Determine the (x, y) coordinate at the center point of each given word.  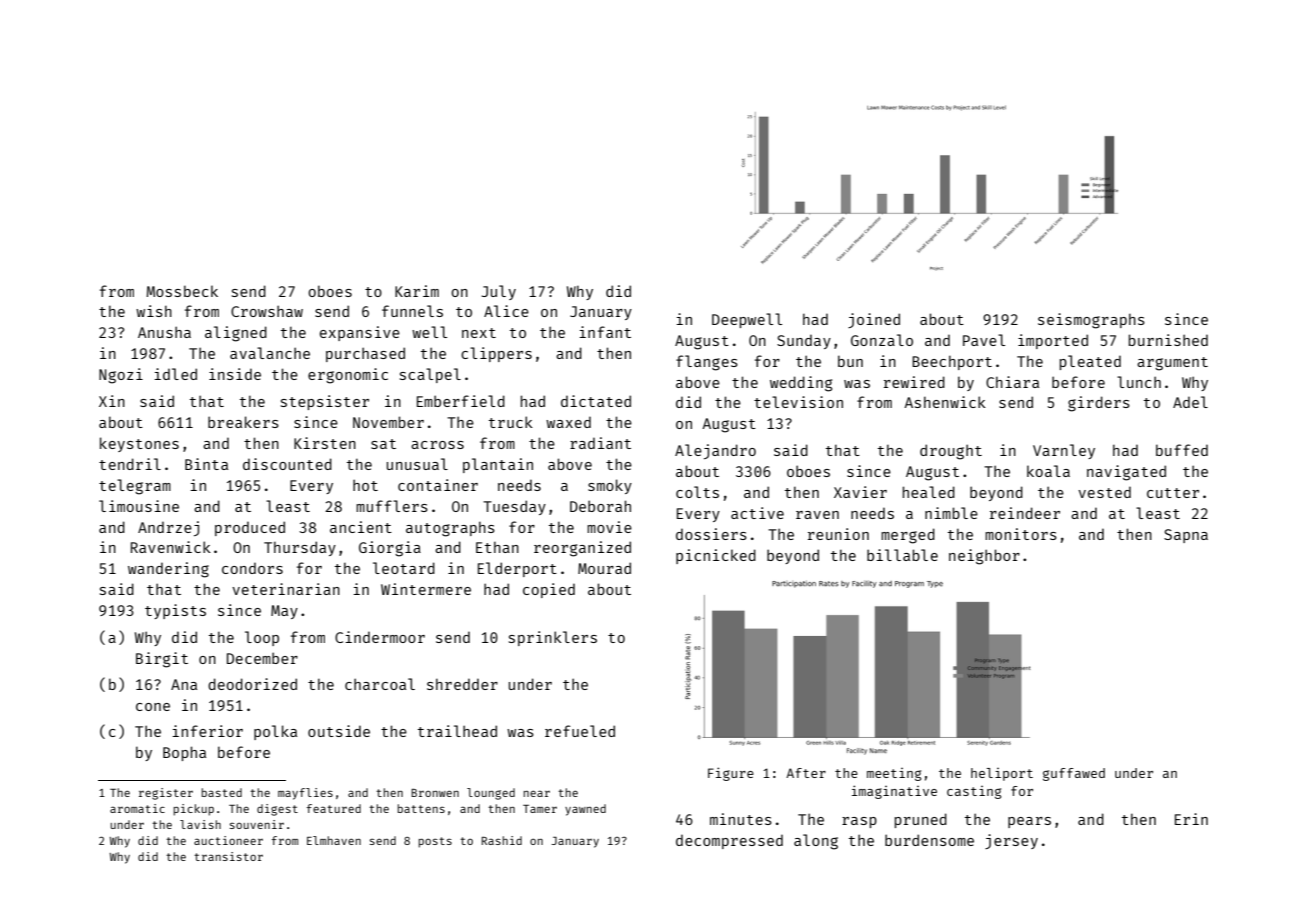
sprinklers (553, 638)
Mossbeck (182, 291)
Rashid (502, 840)
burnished (1168, 340)
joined (874, 320)
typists (175, 611)
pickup (193, 810)
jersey (1011, 841)
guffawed (1074, 774)
